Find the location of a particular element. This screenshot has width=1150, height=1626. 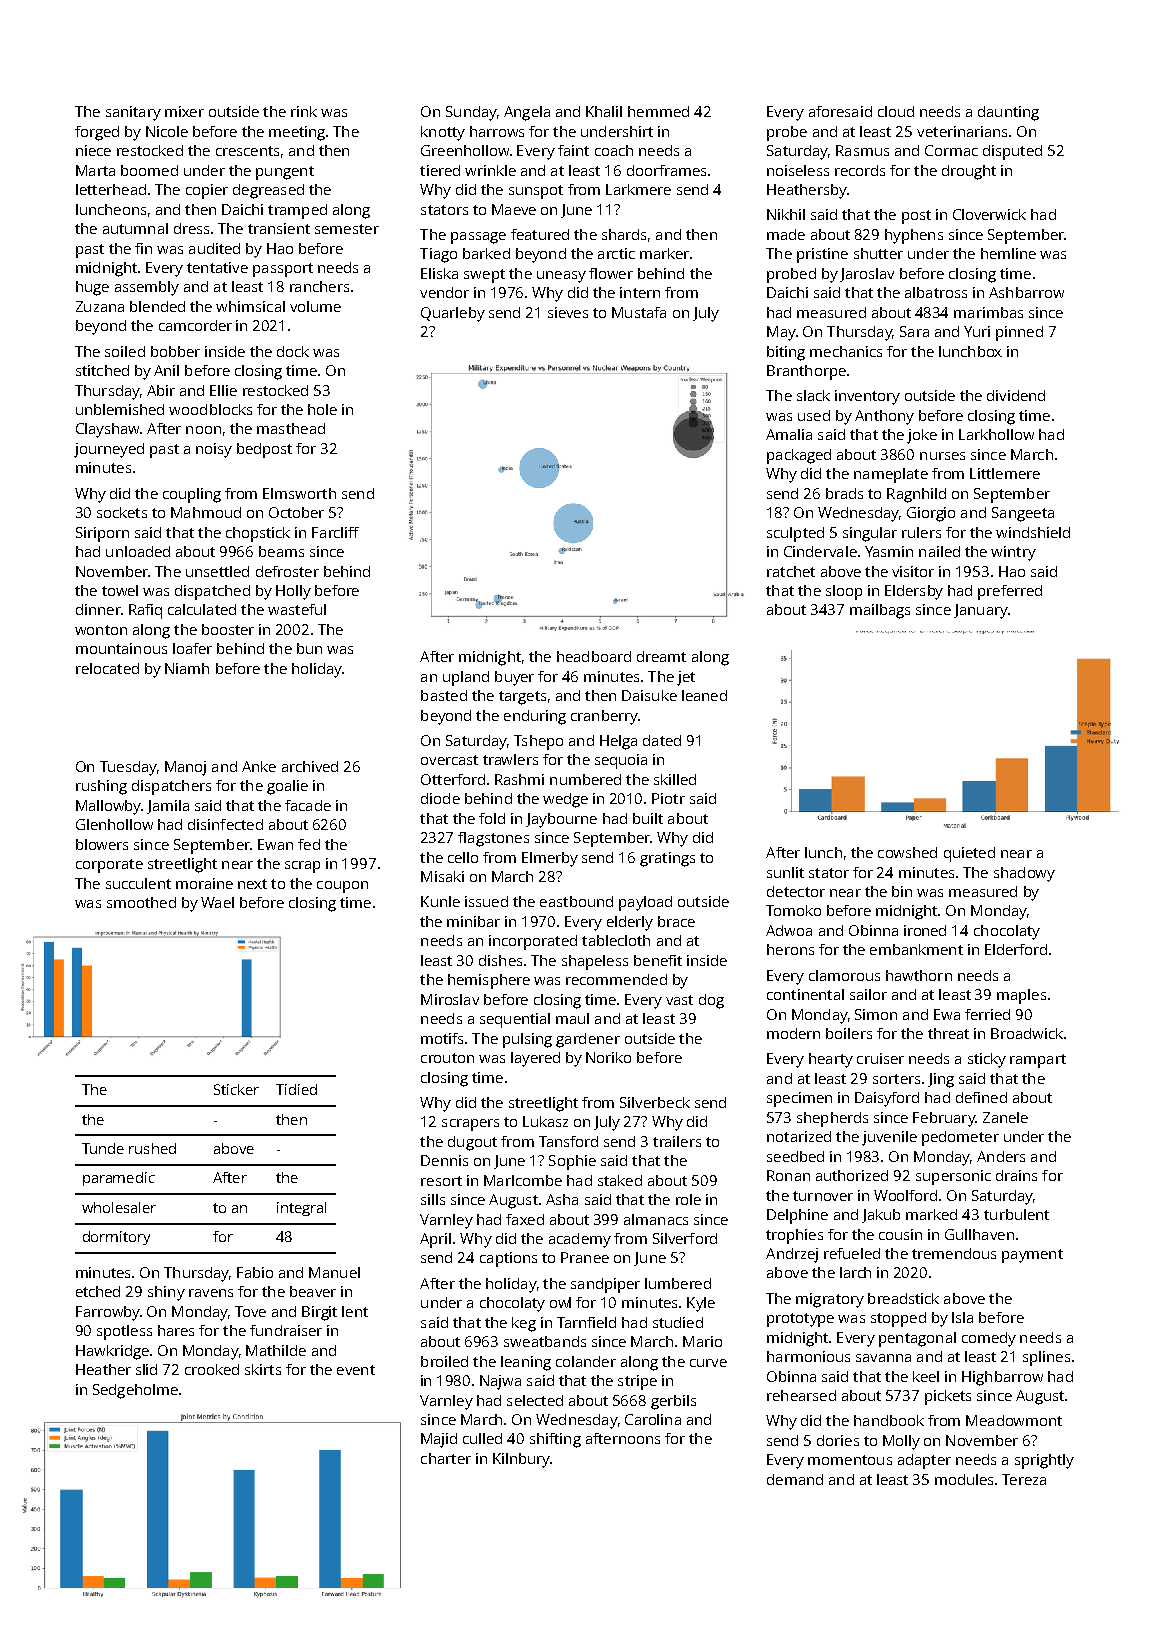

recommended is located at coordinates (616, 979).
